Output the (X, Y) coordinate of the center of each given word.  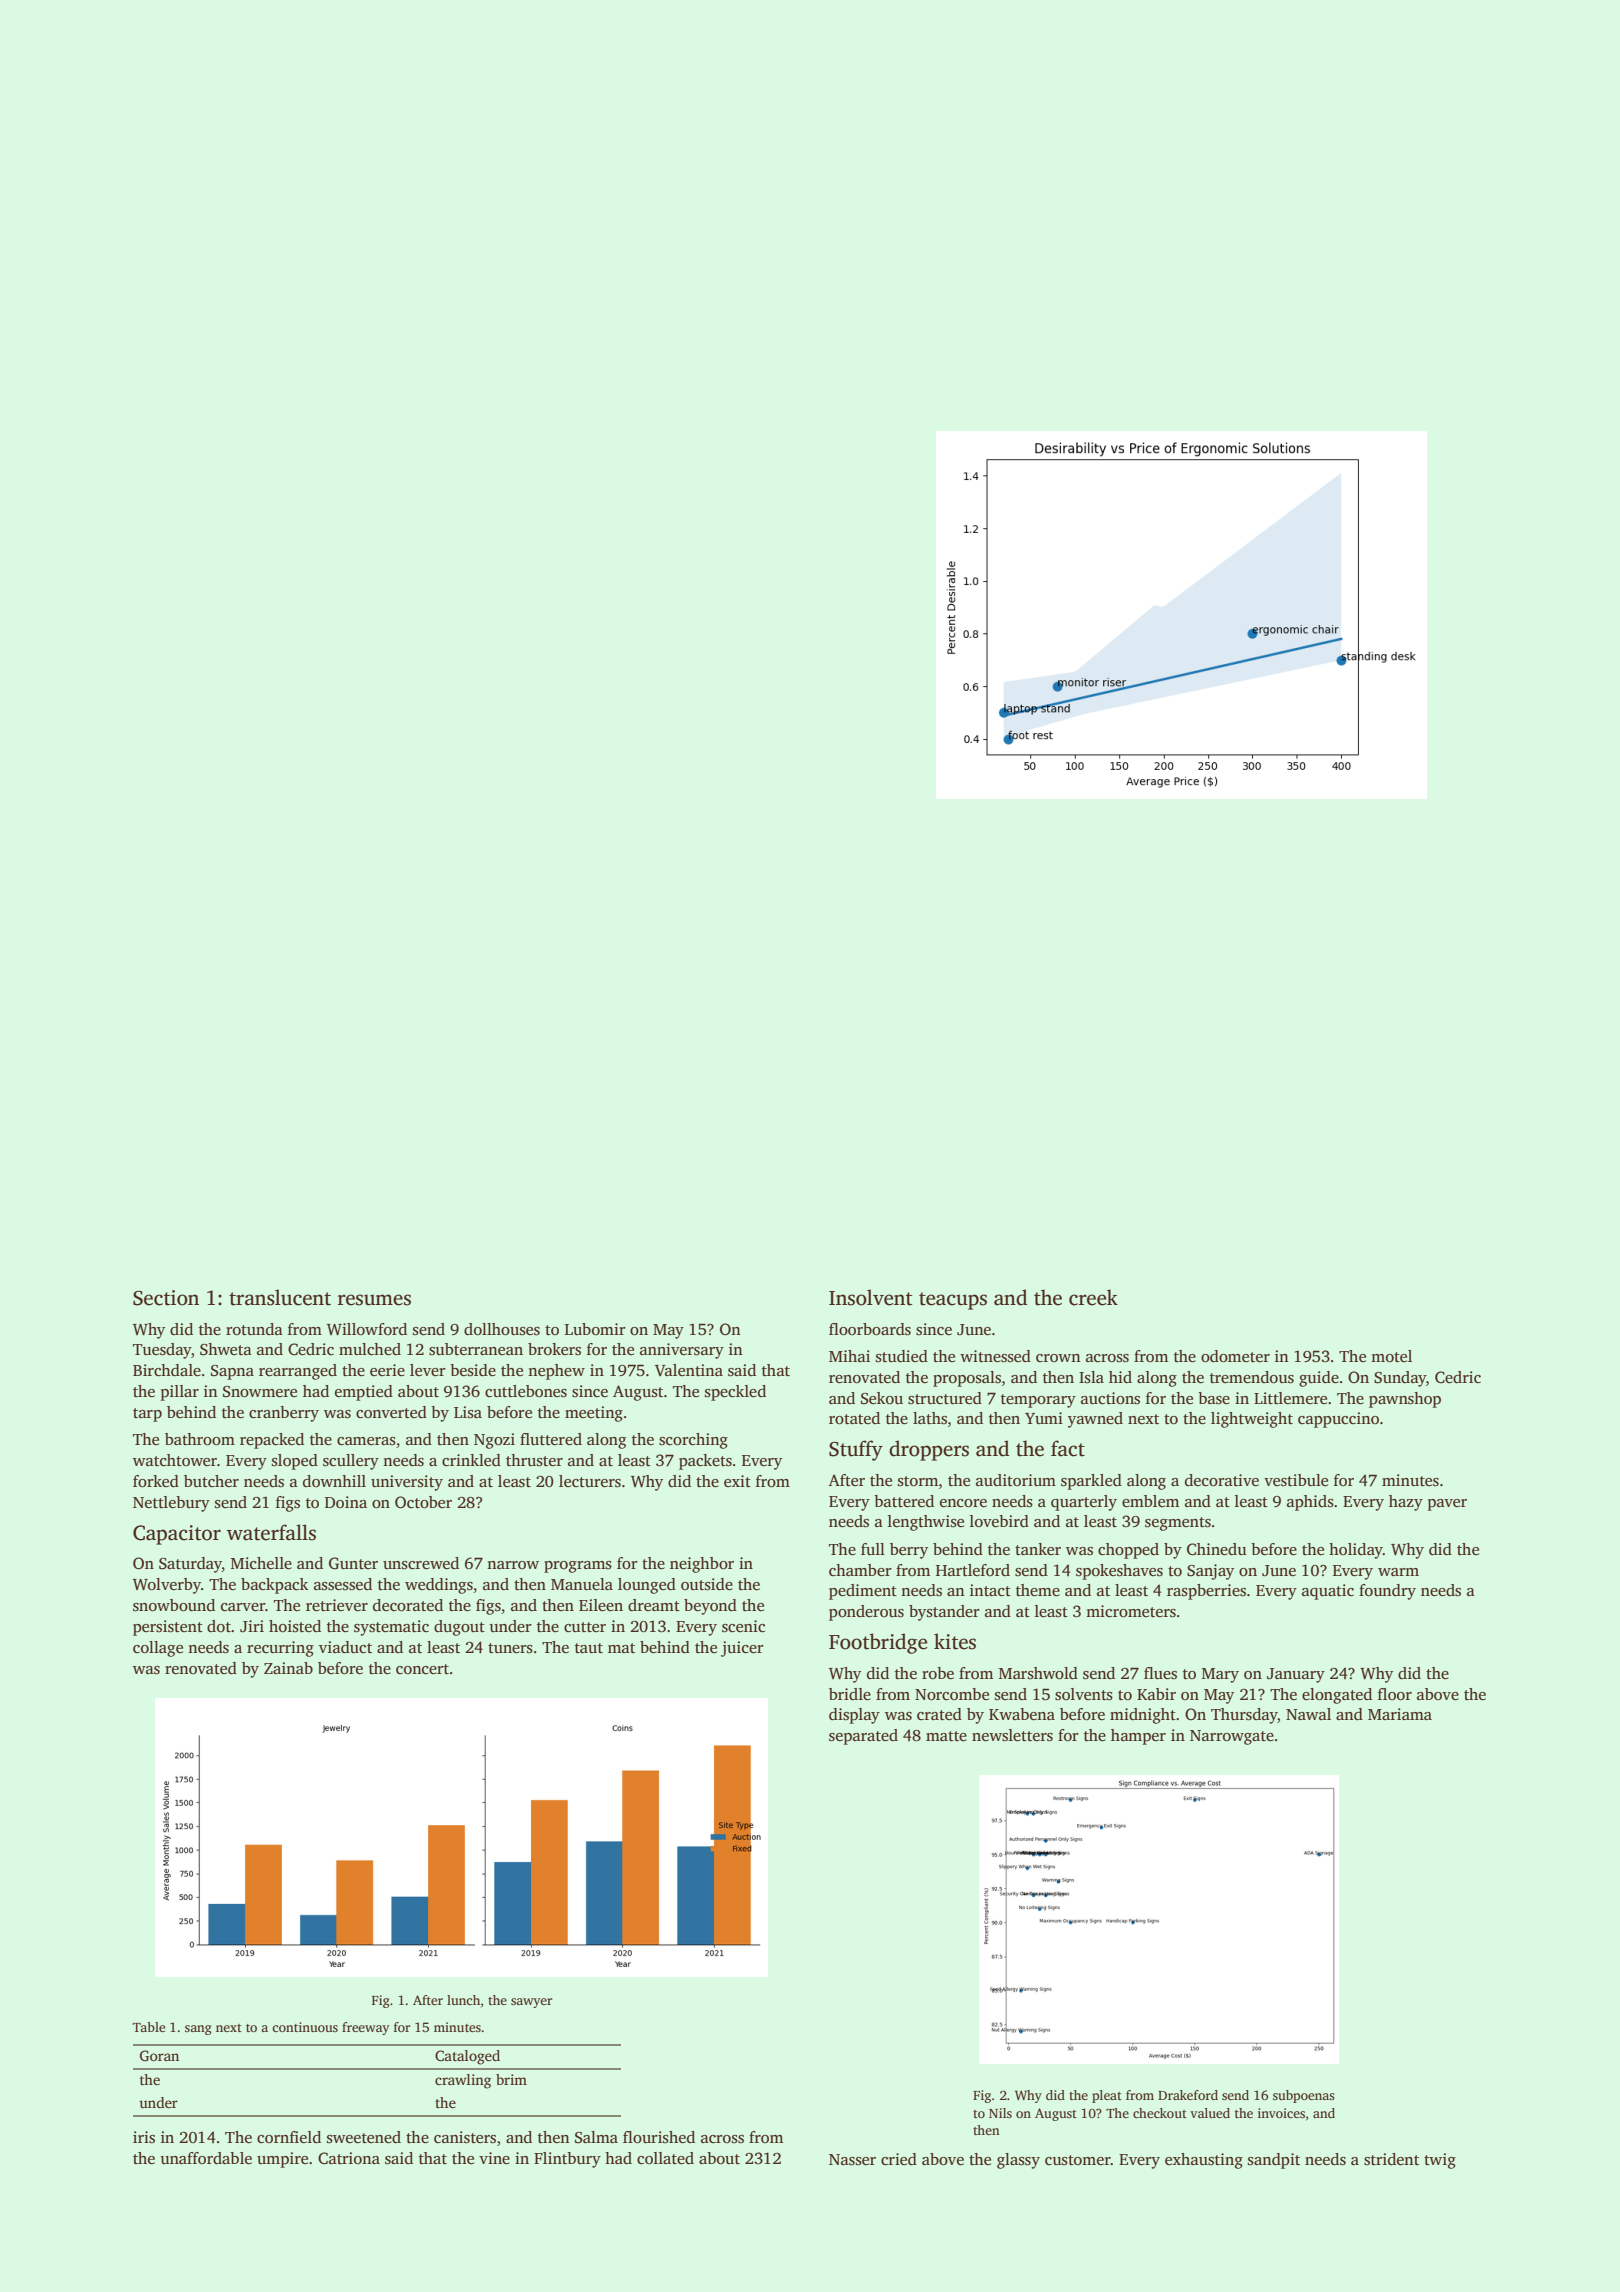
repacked (272, 1441)
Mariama (1400, 1714)
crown (1058, 1358)
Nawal (1308, 1714)
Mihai (849, 1356)
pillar (180, 1393)
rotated (854, 1418)
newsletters (1012, 1735)
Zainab (288, 1668)
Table (149, 2027)
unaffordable (206, 2158)
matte (946, 1736)
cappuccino (1338, 1420)
